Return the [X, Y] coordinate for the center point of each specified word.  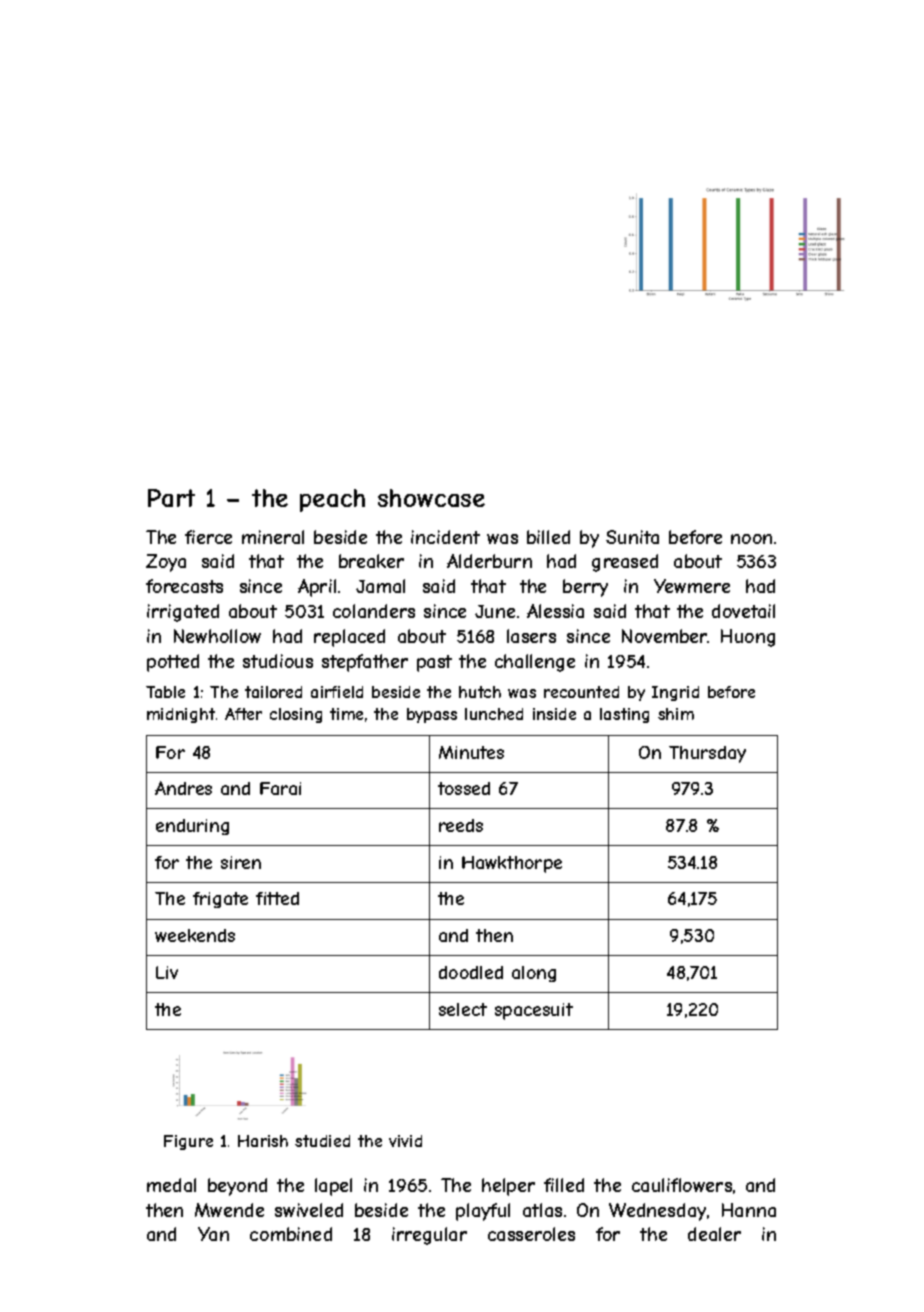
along [534, 974]
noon [751, 539]
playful [483, 1212]
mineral [273, 537]
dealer [714, 1234]
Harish [263, 1141]
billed [548, 537]
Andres [183, 788]
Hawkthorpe [512, 864]
